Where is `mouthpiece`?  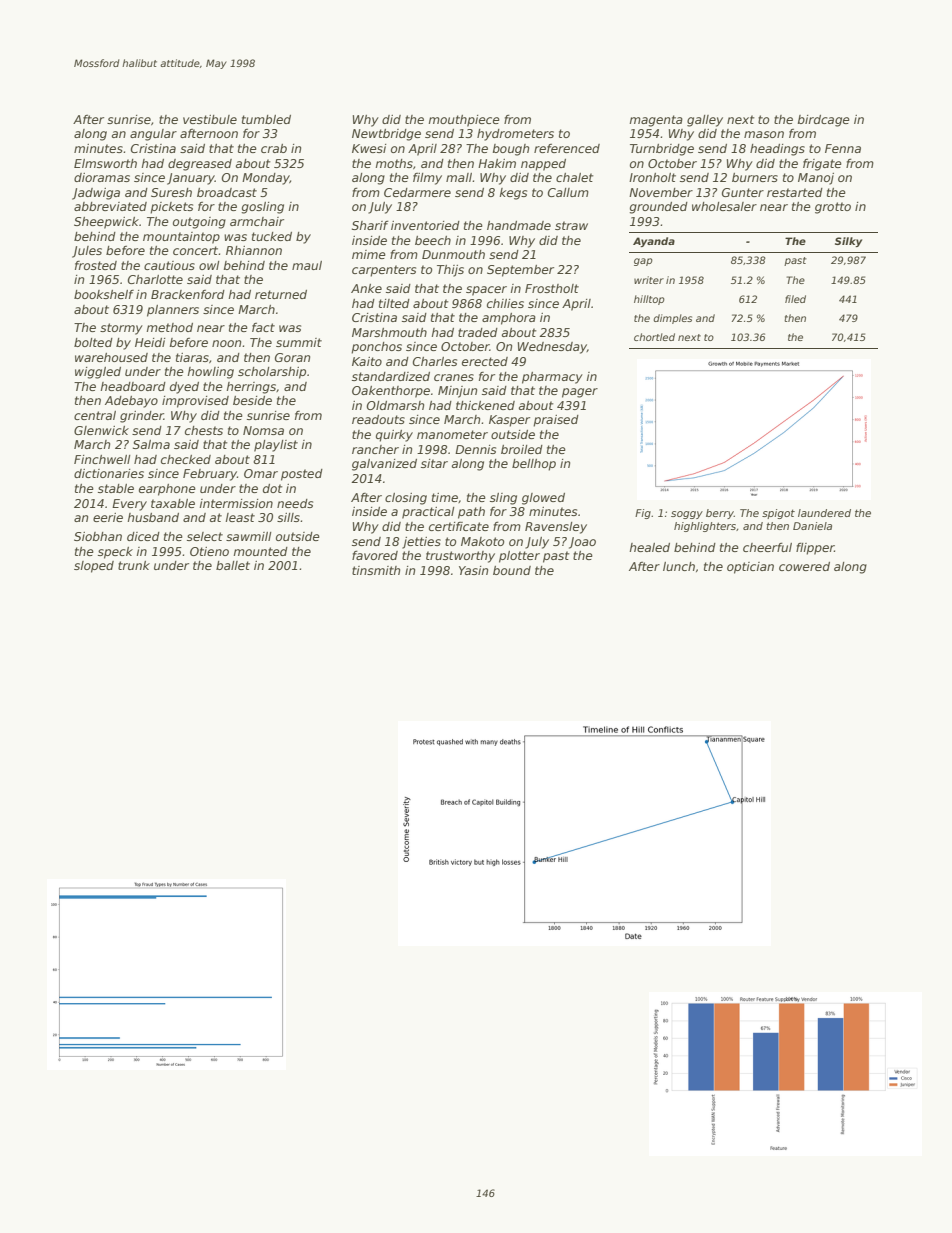 mouthpiece is located at coordinates (464, 121).
